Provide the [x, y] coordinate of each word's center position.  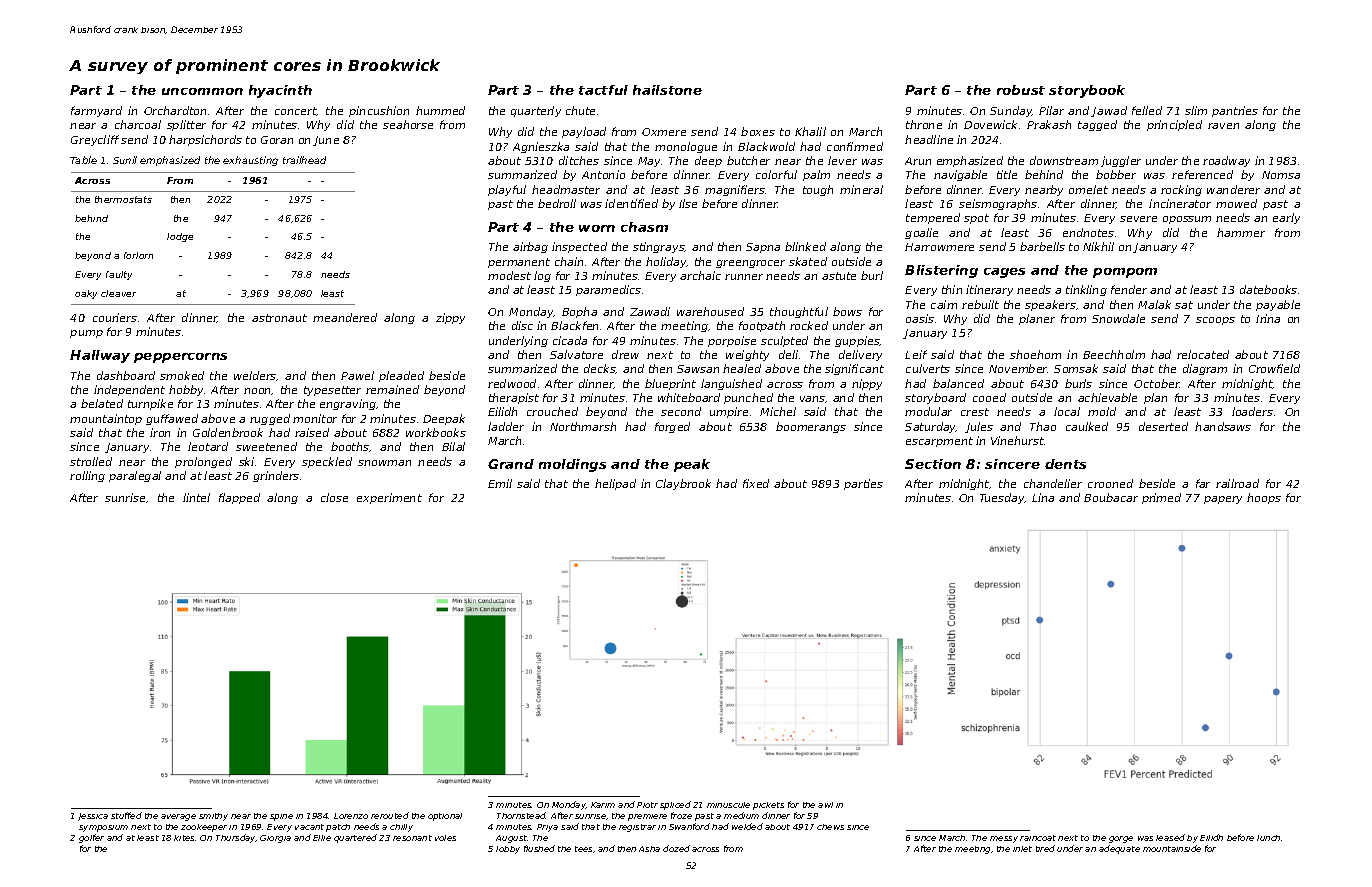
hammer [1241, 232]
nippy [867, 384]
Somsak [1076, 368]
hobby [186, 390]
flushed [539, 848]
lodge [180, 237]
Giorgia [275, 839]
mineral [861, 189]
